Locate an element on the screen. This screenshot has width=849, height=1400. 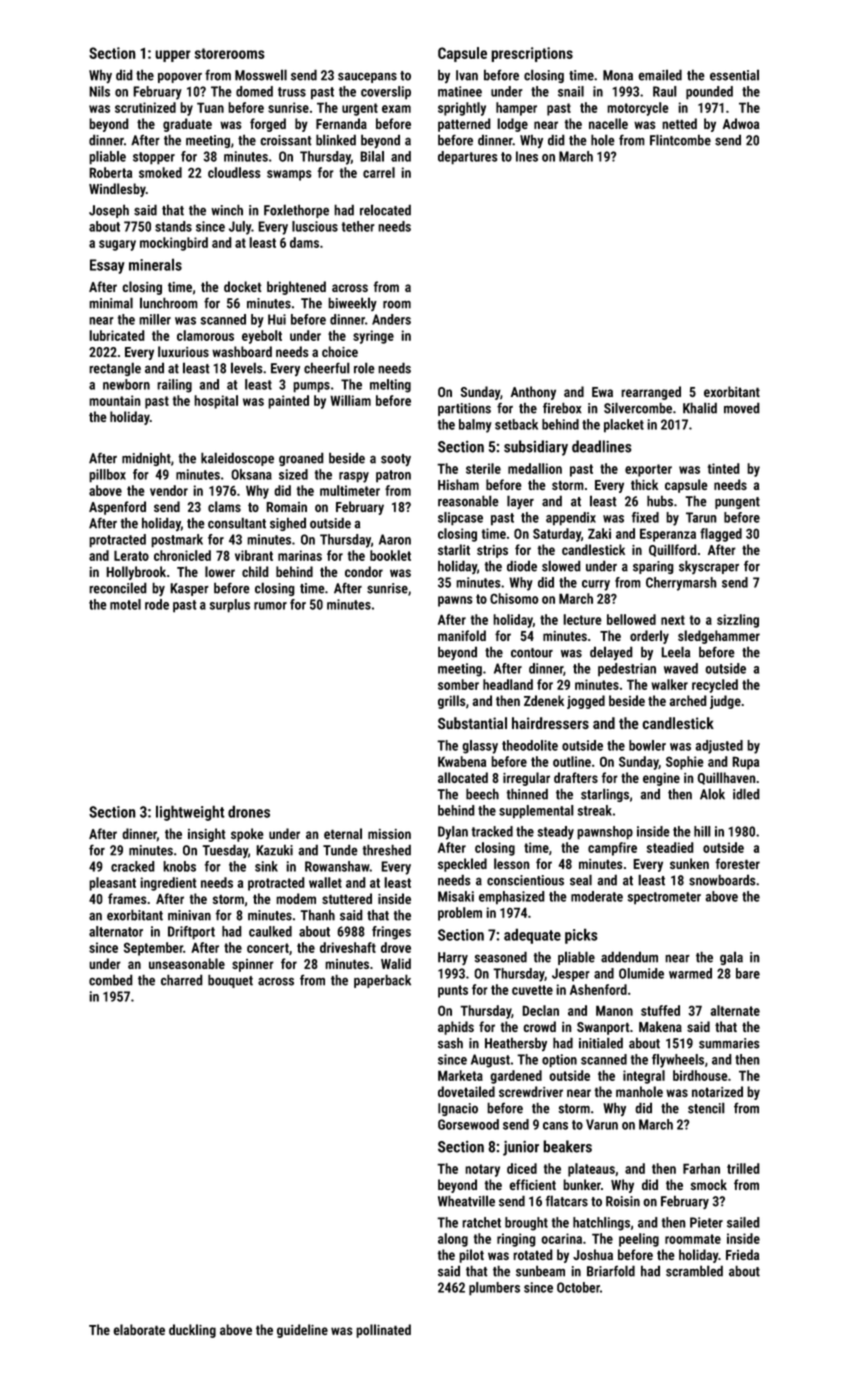
departures is located at coordinates (468, 158).
